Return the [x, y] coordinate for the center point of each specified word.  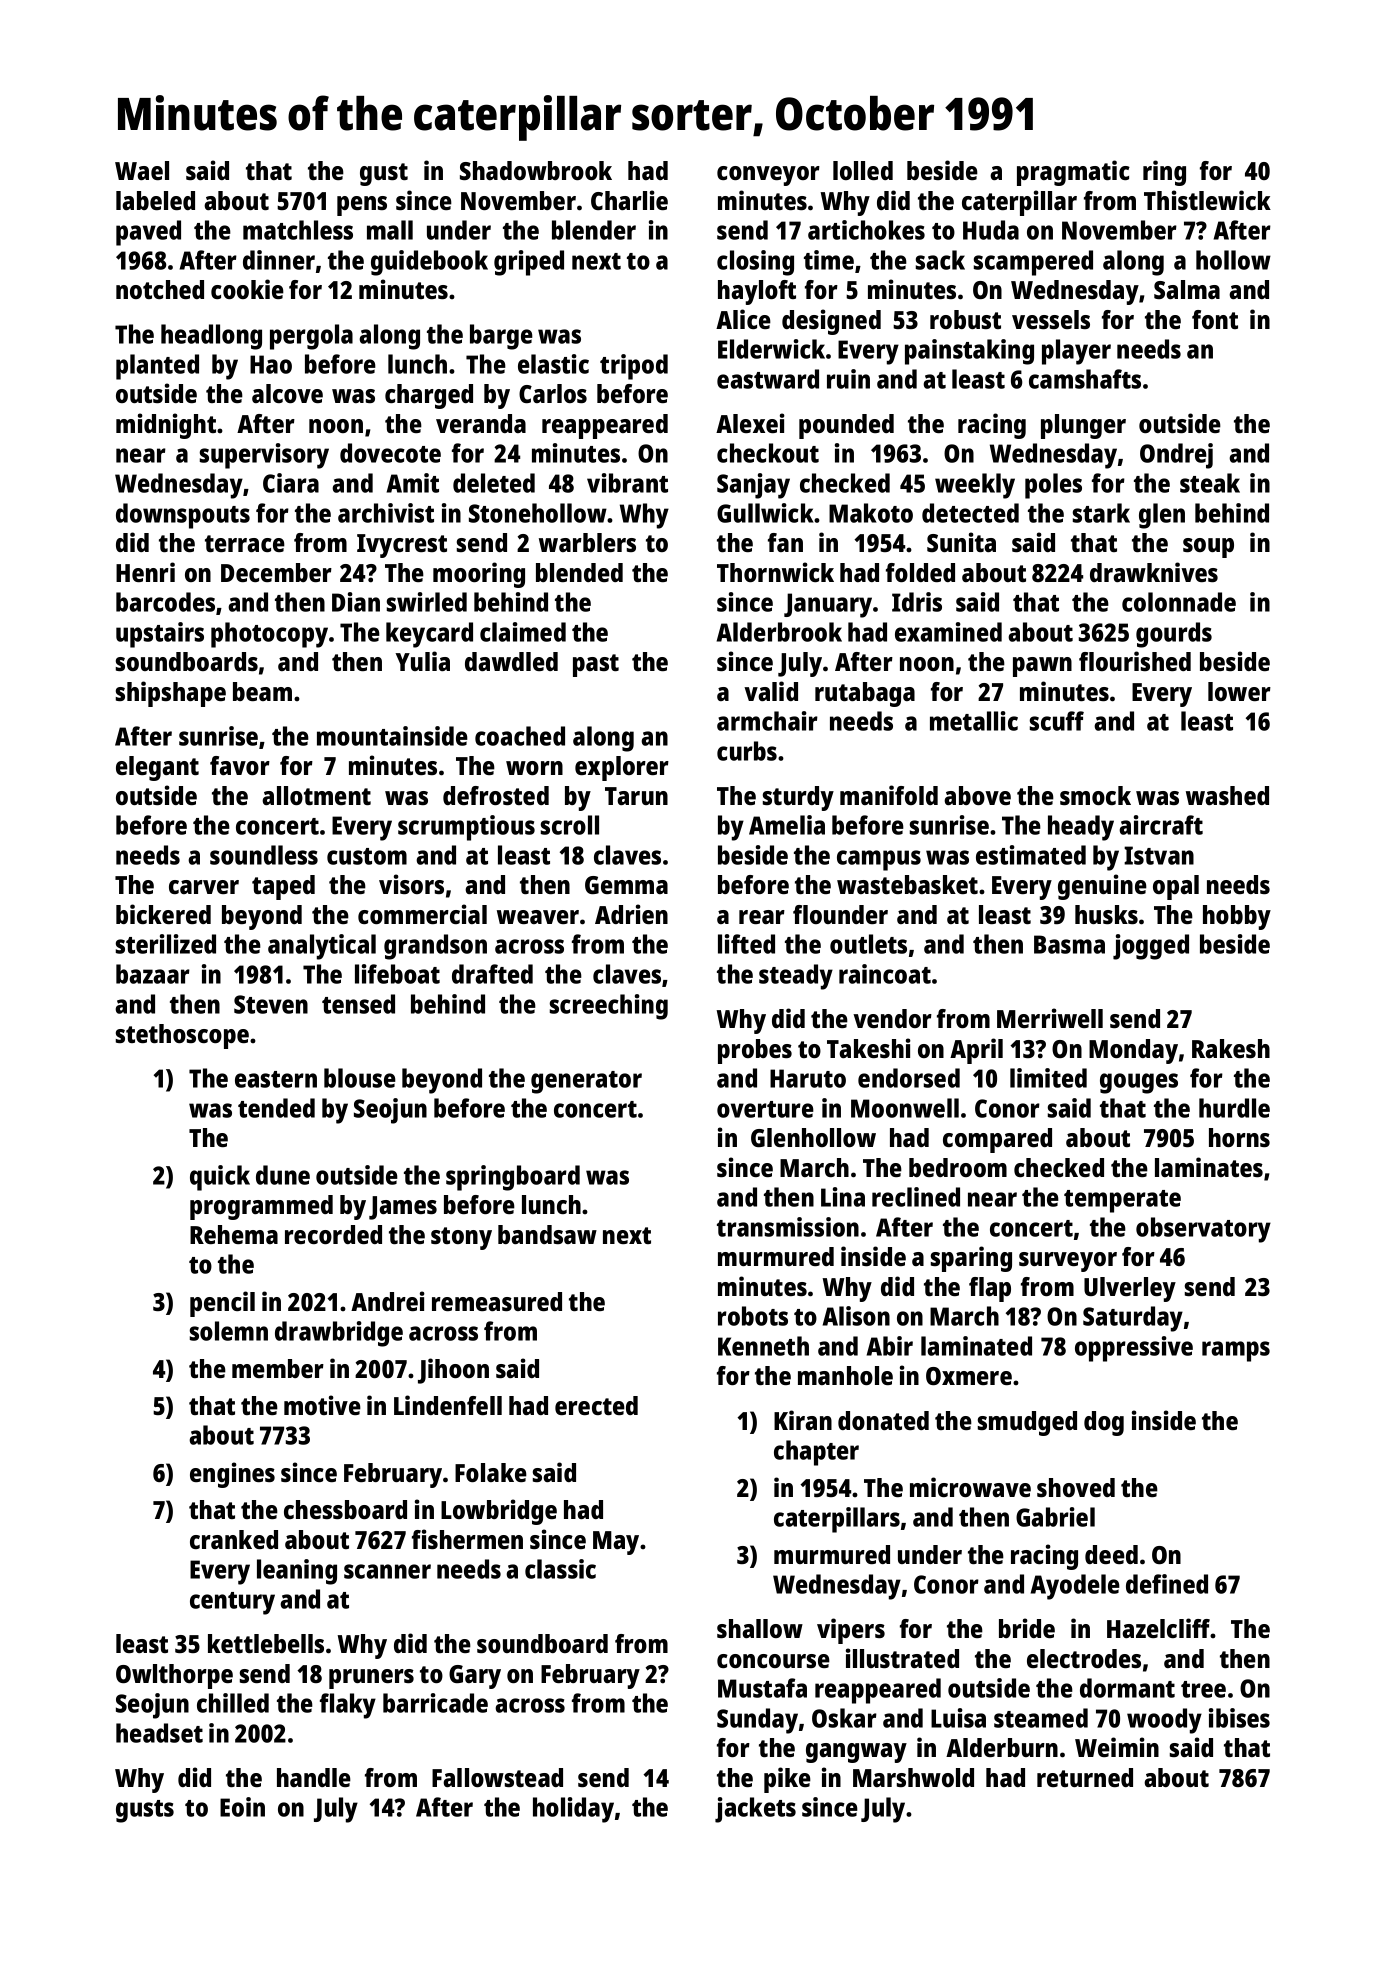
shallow [760, 1628]
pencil [222, 1304]
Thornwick [775, 572]
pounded [846, 426]
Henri [145, 572]
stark [1101, 513]
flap [990, 1289]
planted [157, 367]
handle [314, 1777]
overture [765, 1109]
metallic [974, 721]
